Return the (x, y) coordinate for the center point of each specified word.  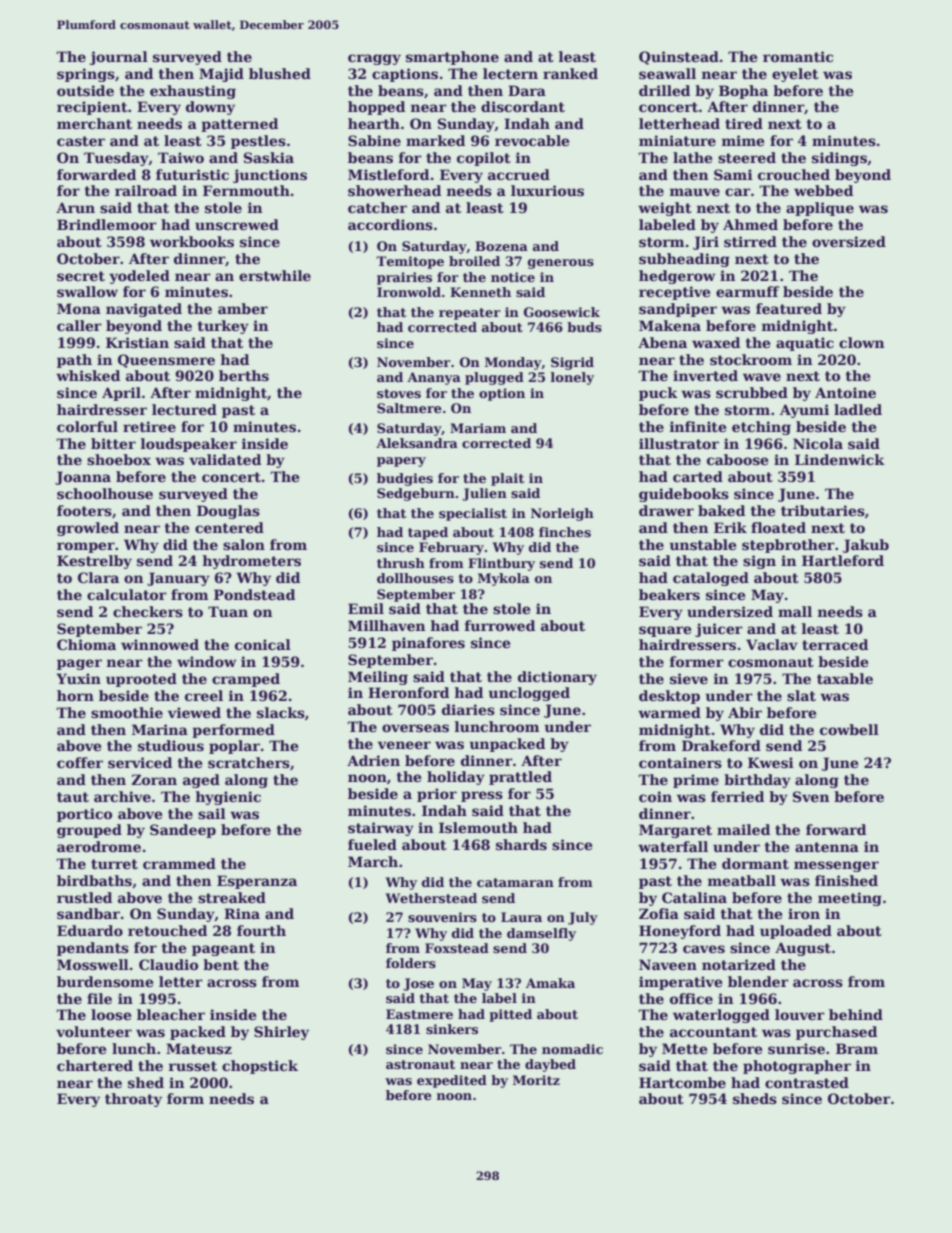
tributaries (823, 510)
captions (405, 75)
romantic (798, 56)
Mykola (504, 579)
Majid (221, 75)
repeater (470, 314)
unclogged (529, 694)
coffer (80, 762)
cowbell (849, 729)
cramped (246, 680)
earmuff (747, 291)
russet (193, 1066)
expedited (452, 1081)
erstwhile (275, 275)
